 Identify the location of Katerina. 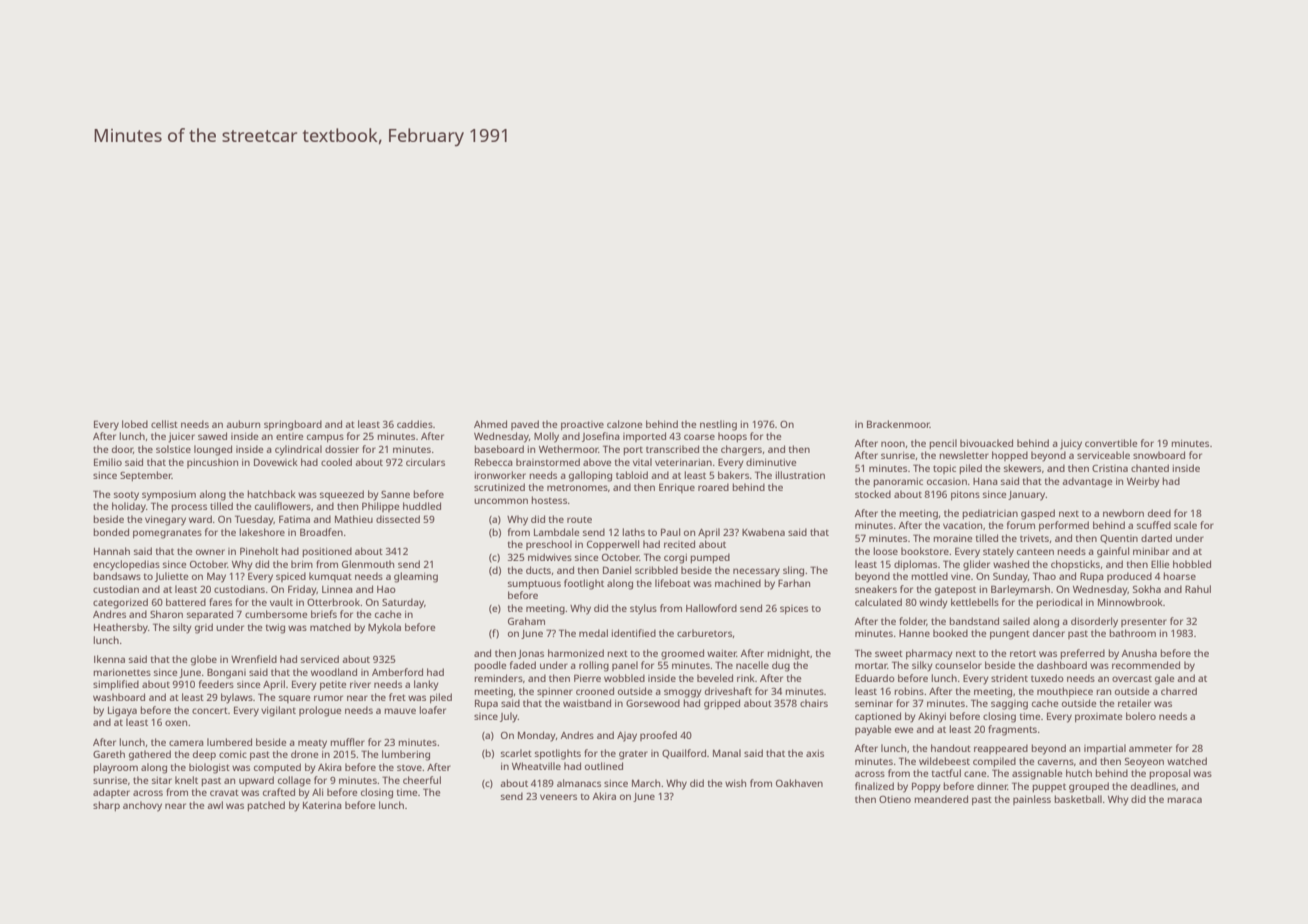
(322, 805).
